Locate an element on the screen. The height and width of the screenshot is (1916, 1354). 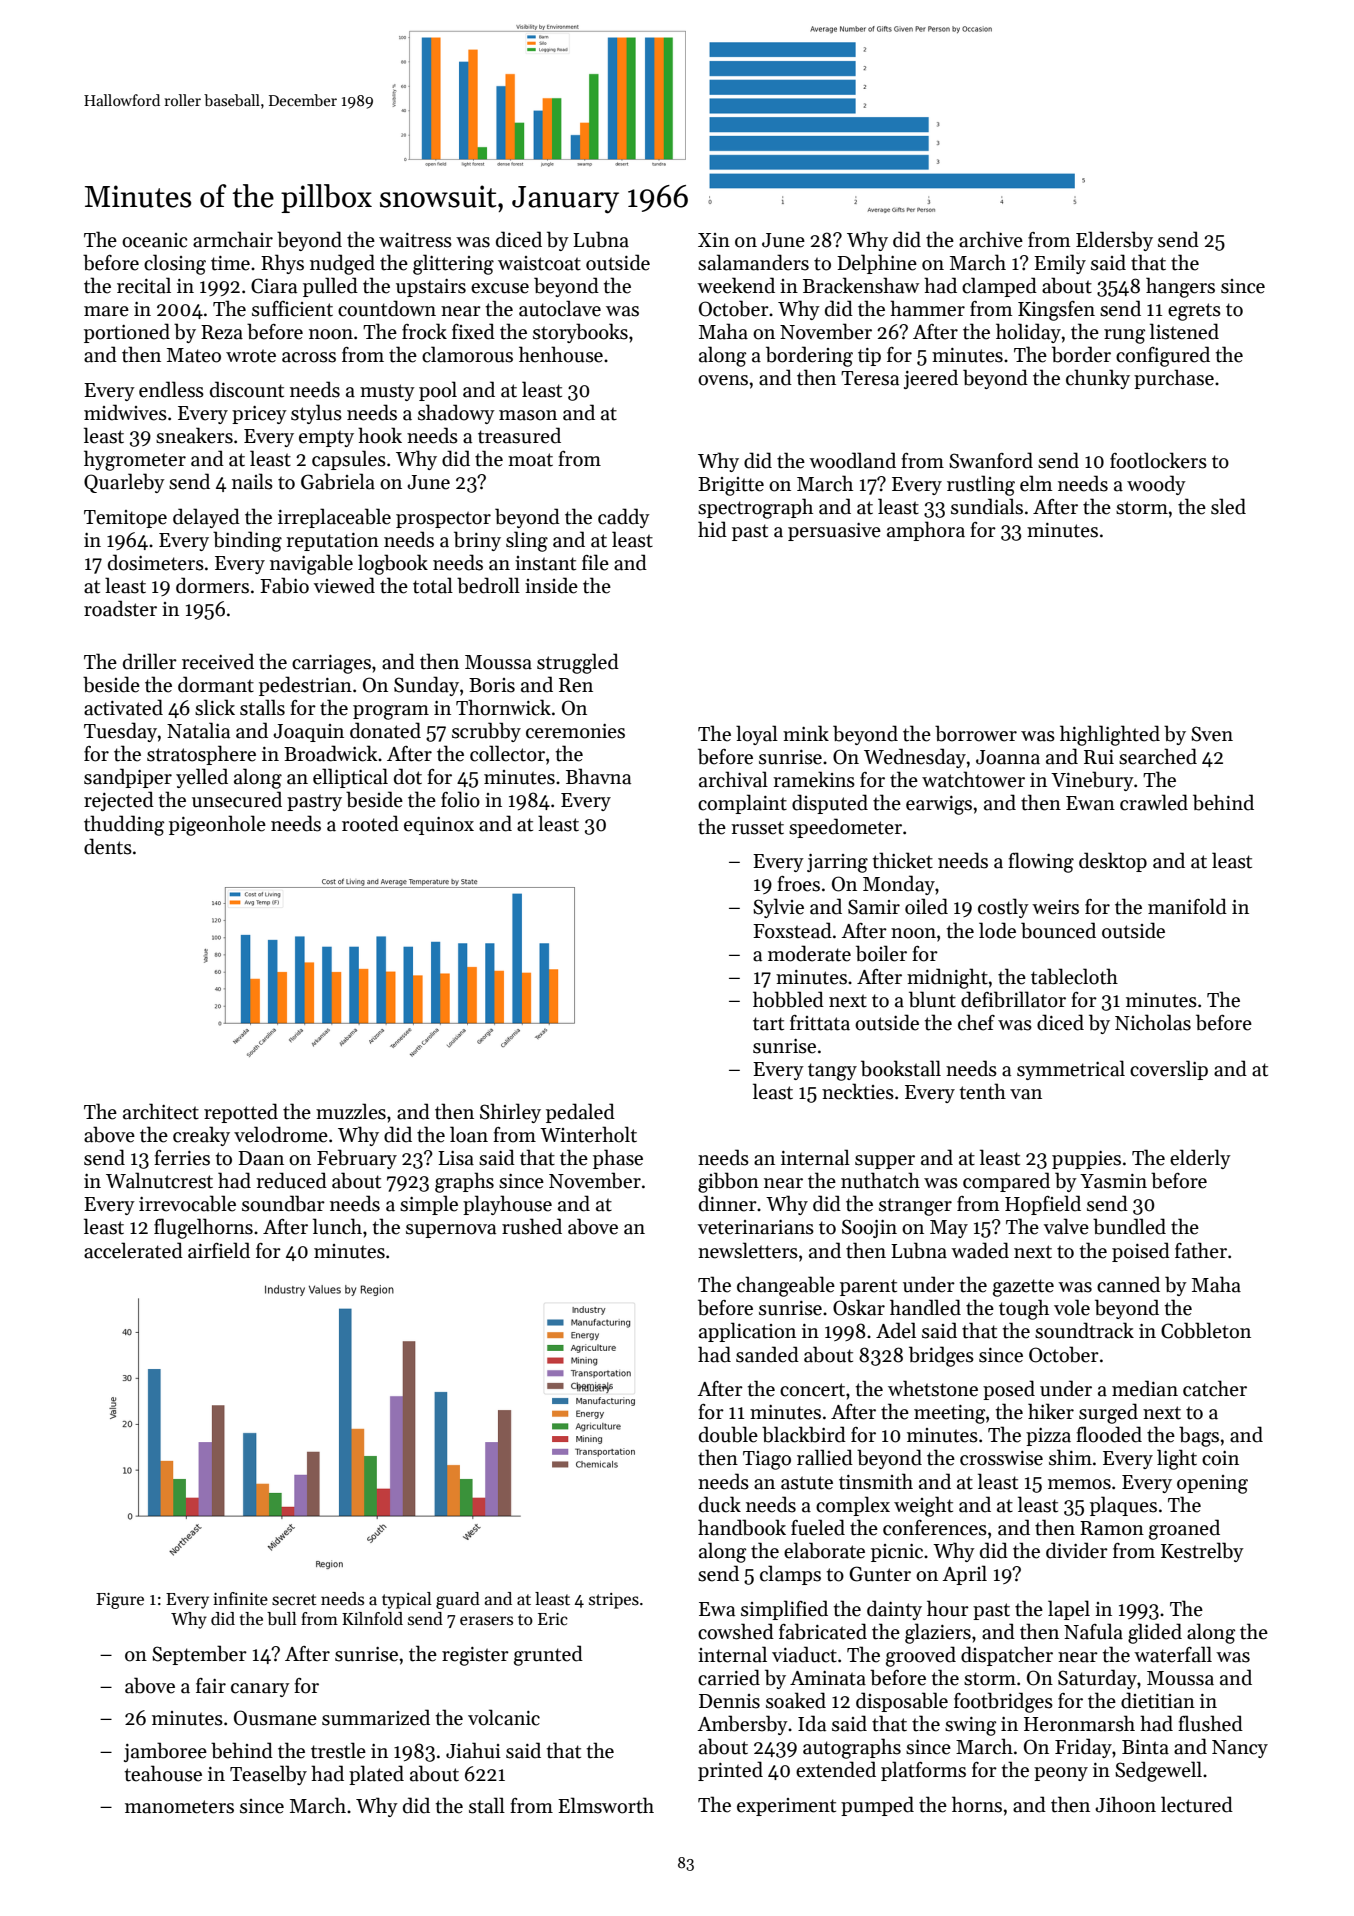
pedaled is located at coordinates (580, 1113).
